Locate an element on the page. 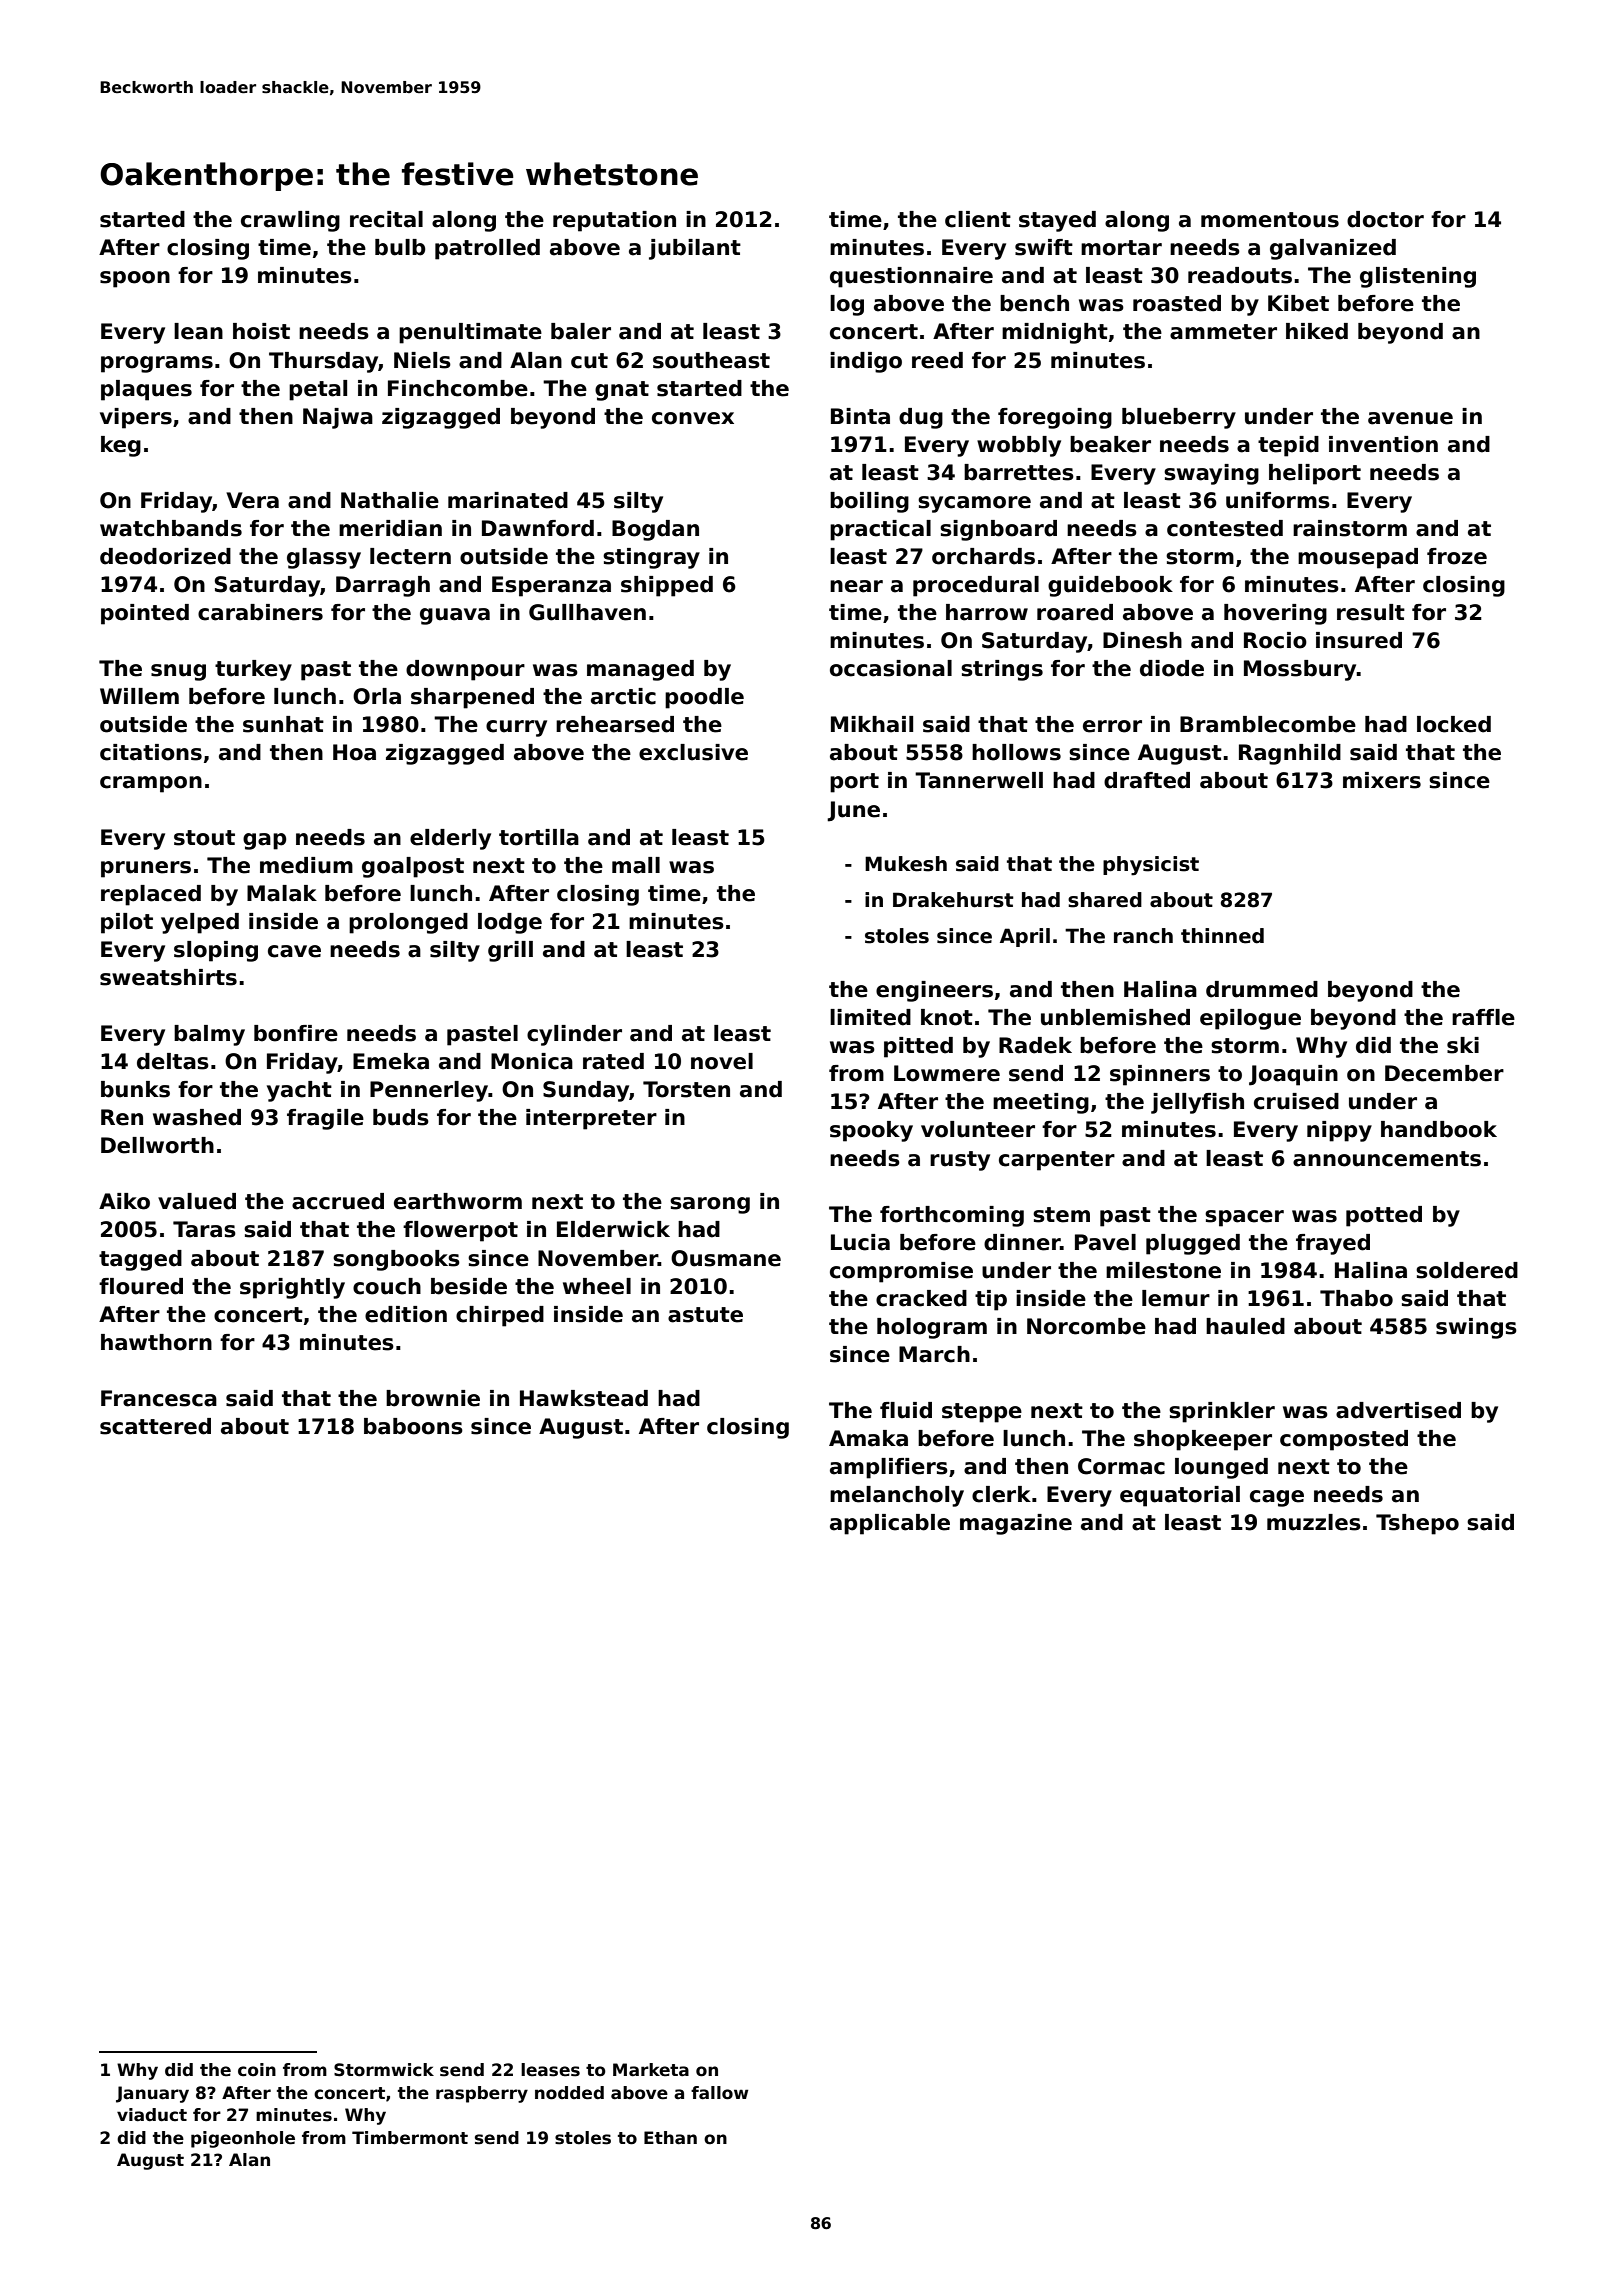 This image has width=1620, height=2292. limited is located at coordinates (870, 1017).
